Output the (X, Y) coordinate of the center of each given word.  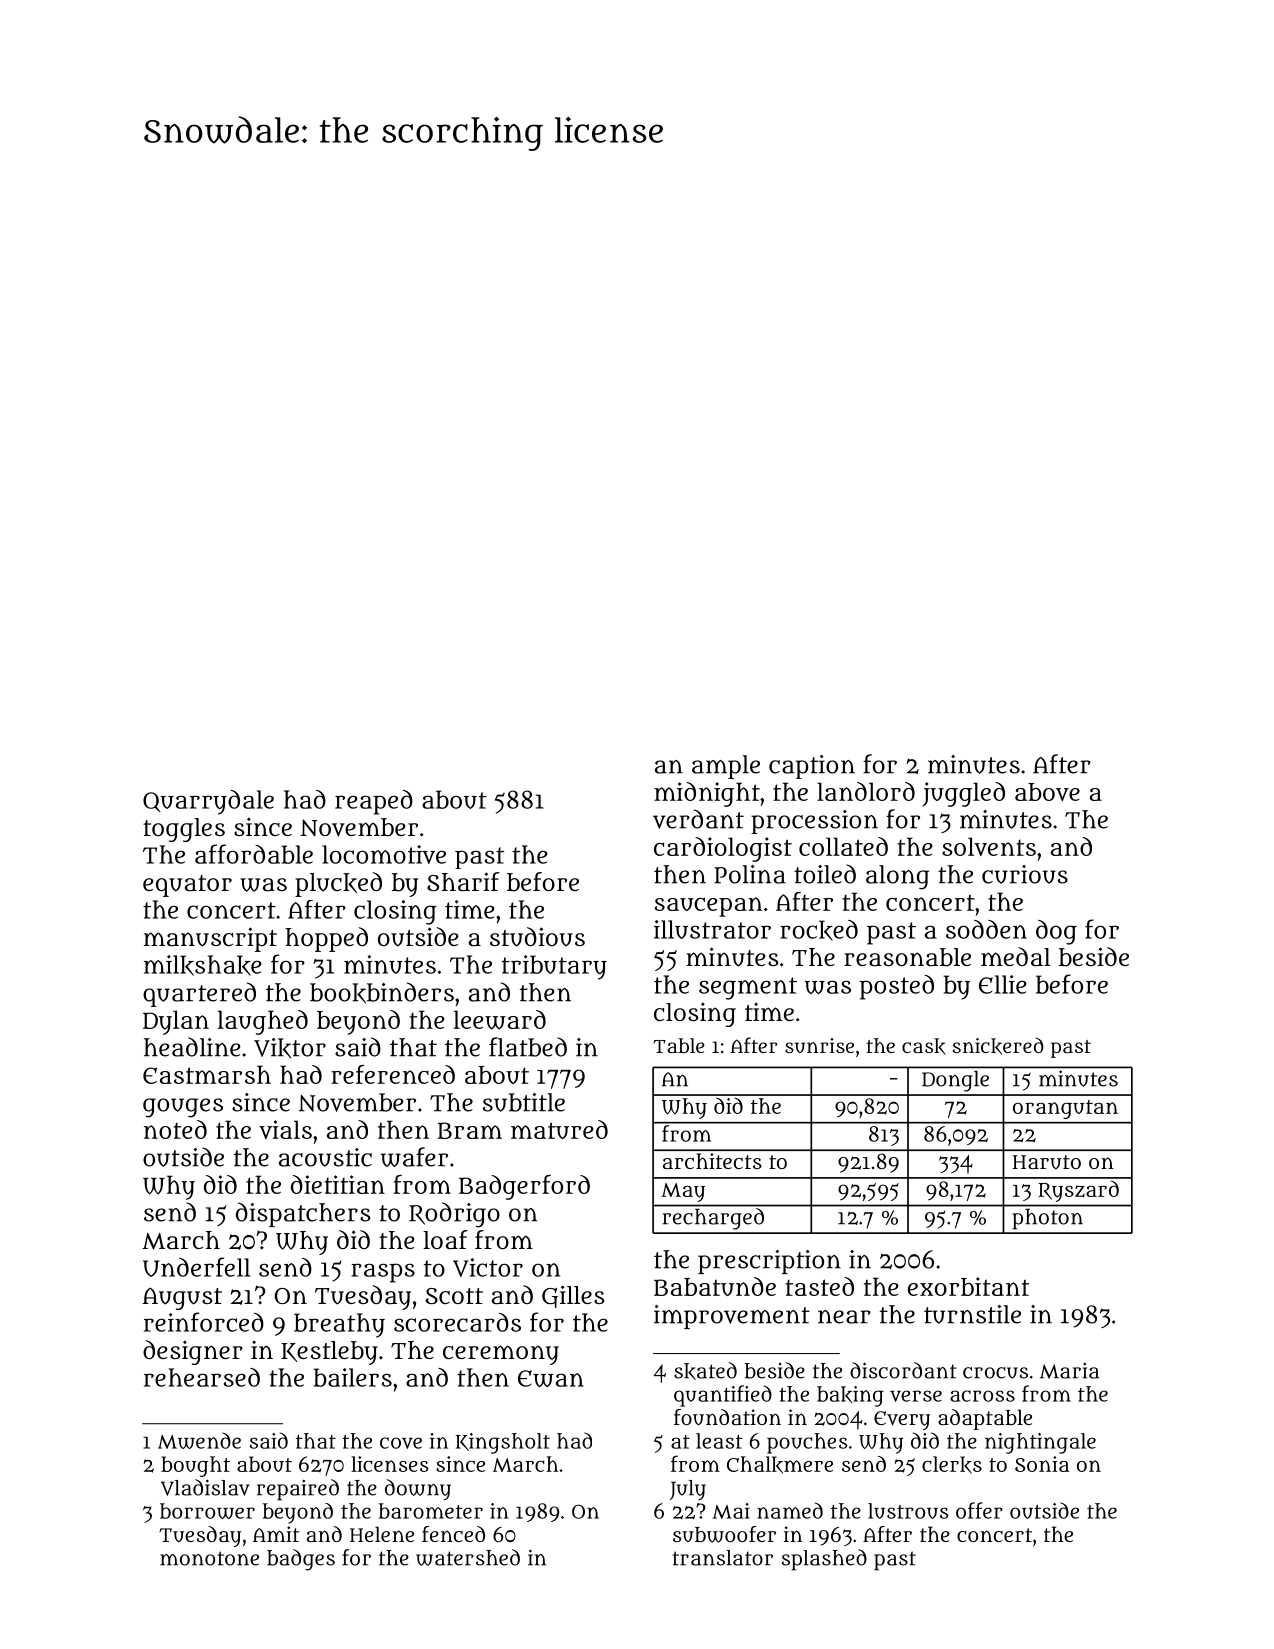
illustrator (712, 929)
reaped (374, 802)
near (844, 1317)
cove (401, 1443)
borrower (207, 1511)
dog (1056, 932)
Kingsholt (502, 1443)
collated (843, 846)
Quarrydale (208, 802)
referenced (393, 1074)
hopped (326, 939)
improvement (732, 1317)
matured (559, 1129)
